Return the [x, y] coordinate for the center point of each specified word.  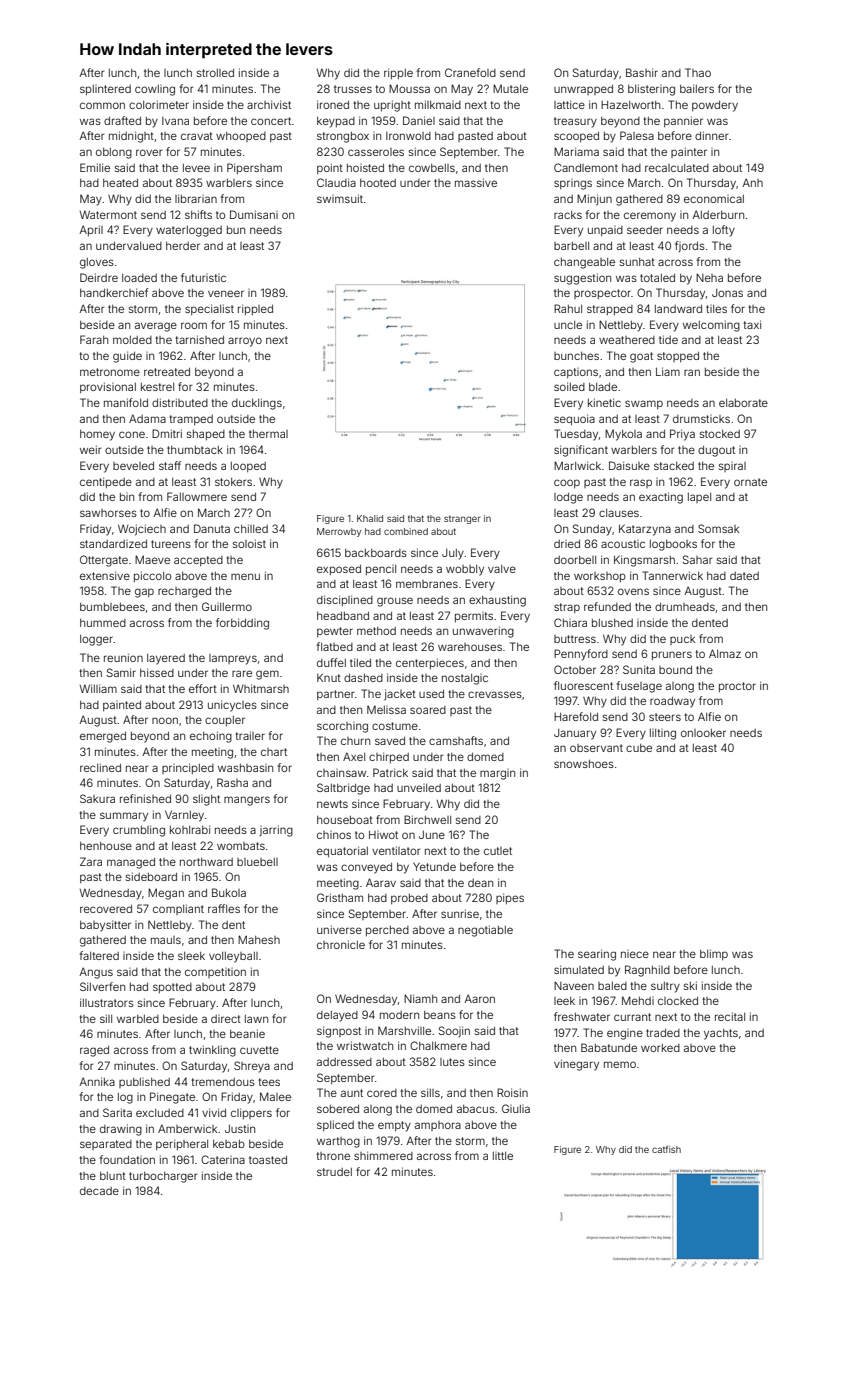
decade [99, 1191]
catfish [666, 1149]
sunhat [637, 262]
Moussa [409, 88]
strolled [215, 73]
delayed [337, 1016]
